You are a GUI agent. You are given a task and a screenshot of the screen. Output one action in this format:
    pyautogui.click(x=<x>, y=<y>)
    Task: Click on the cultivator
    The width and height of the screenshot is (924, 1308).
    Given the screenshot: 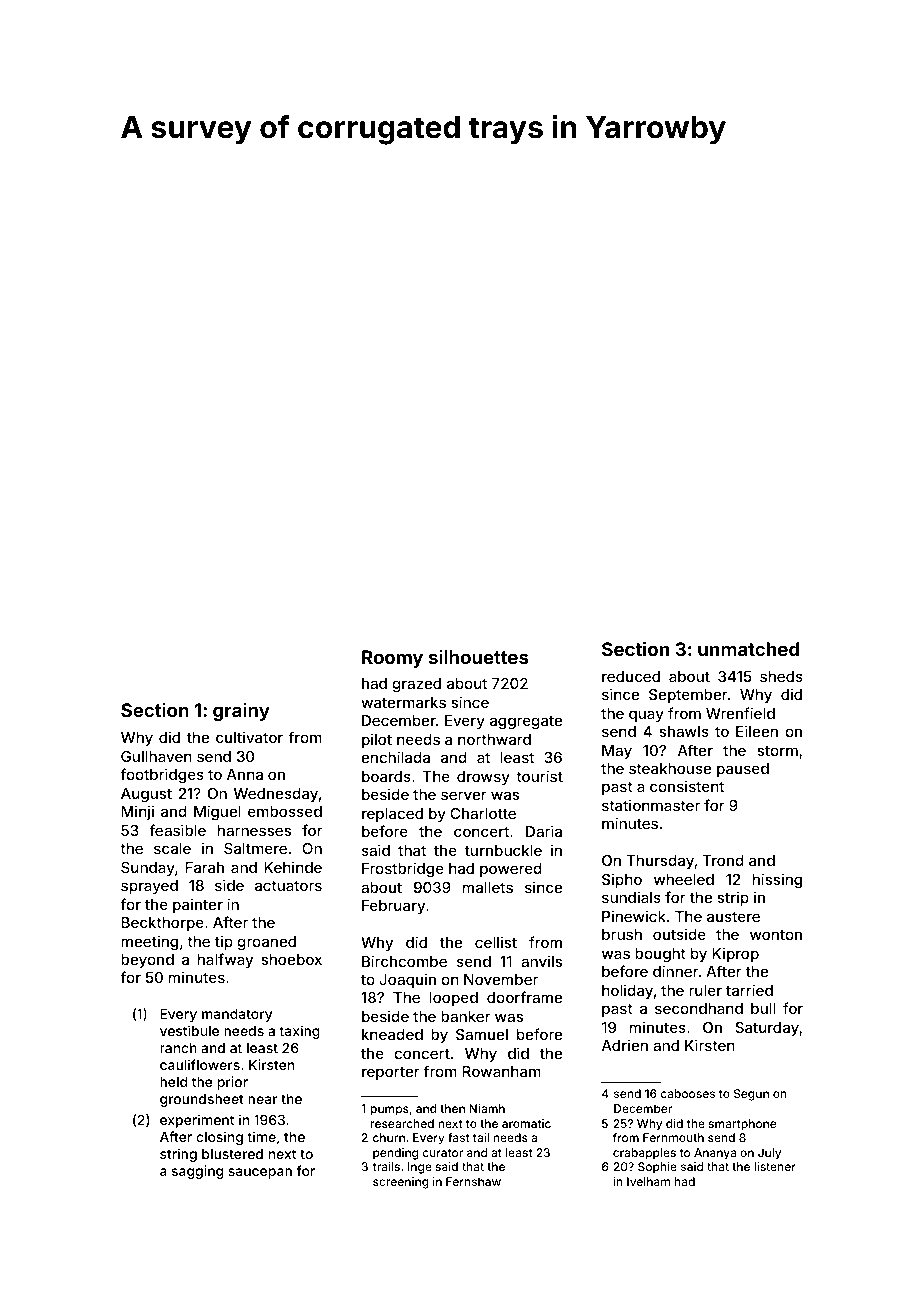 What is the action you would take?
    pyautogui.click(x=249, y=737)
